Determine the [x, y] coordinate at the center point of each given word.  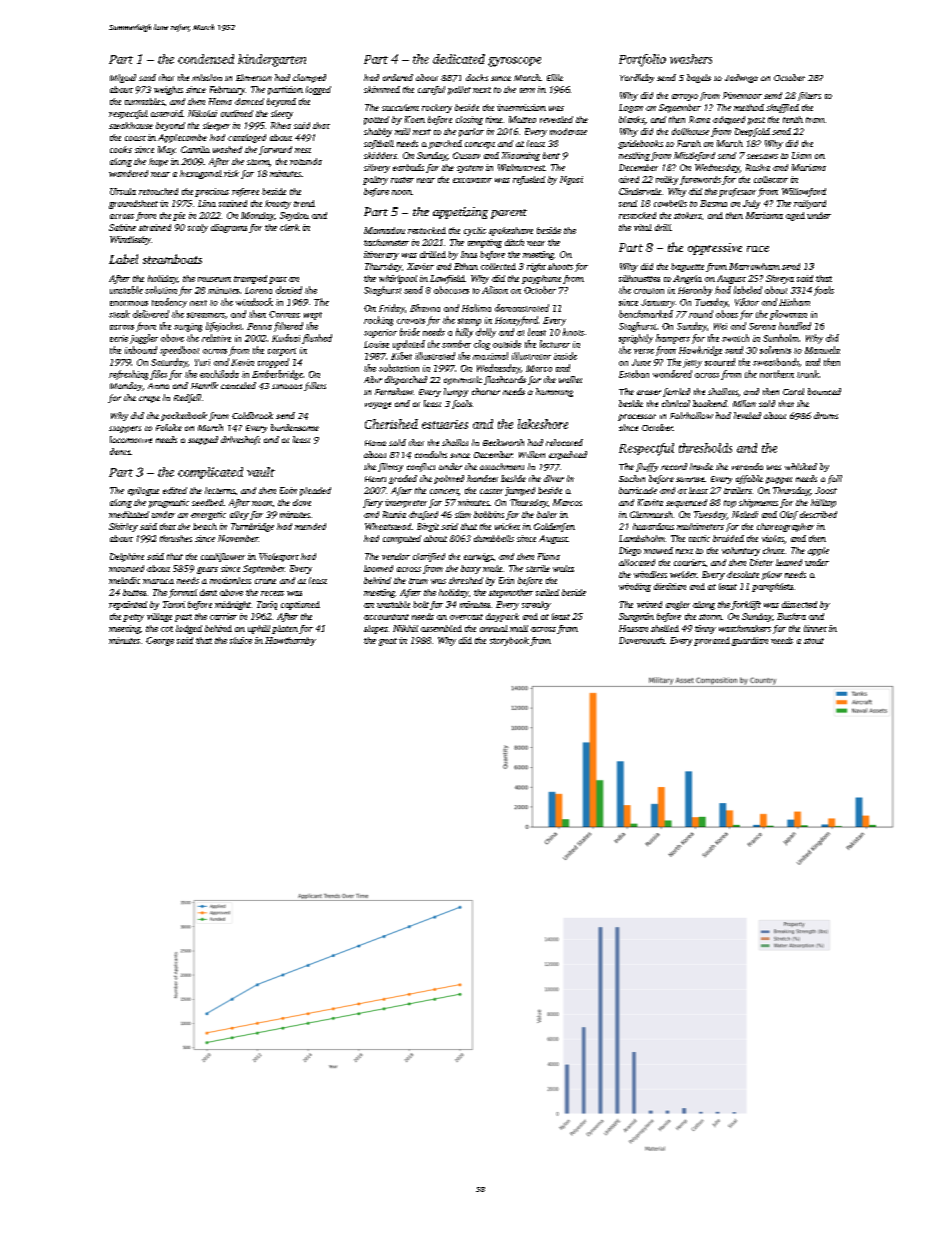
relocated [564, 442]
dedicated [459, 59]
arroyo [685, 97]
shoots [560, 266]
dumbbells [494, 538]
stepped [203, 440]
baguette [687, 267]
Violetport [279, 557]
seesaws [762, 156]
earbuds [408, 167]
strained [155, 227]
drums [826, 415]
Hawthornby [290, 641]
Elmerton [254, 77]
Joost [826, 490]
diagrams [229, 228]
